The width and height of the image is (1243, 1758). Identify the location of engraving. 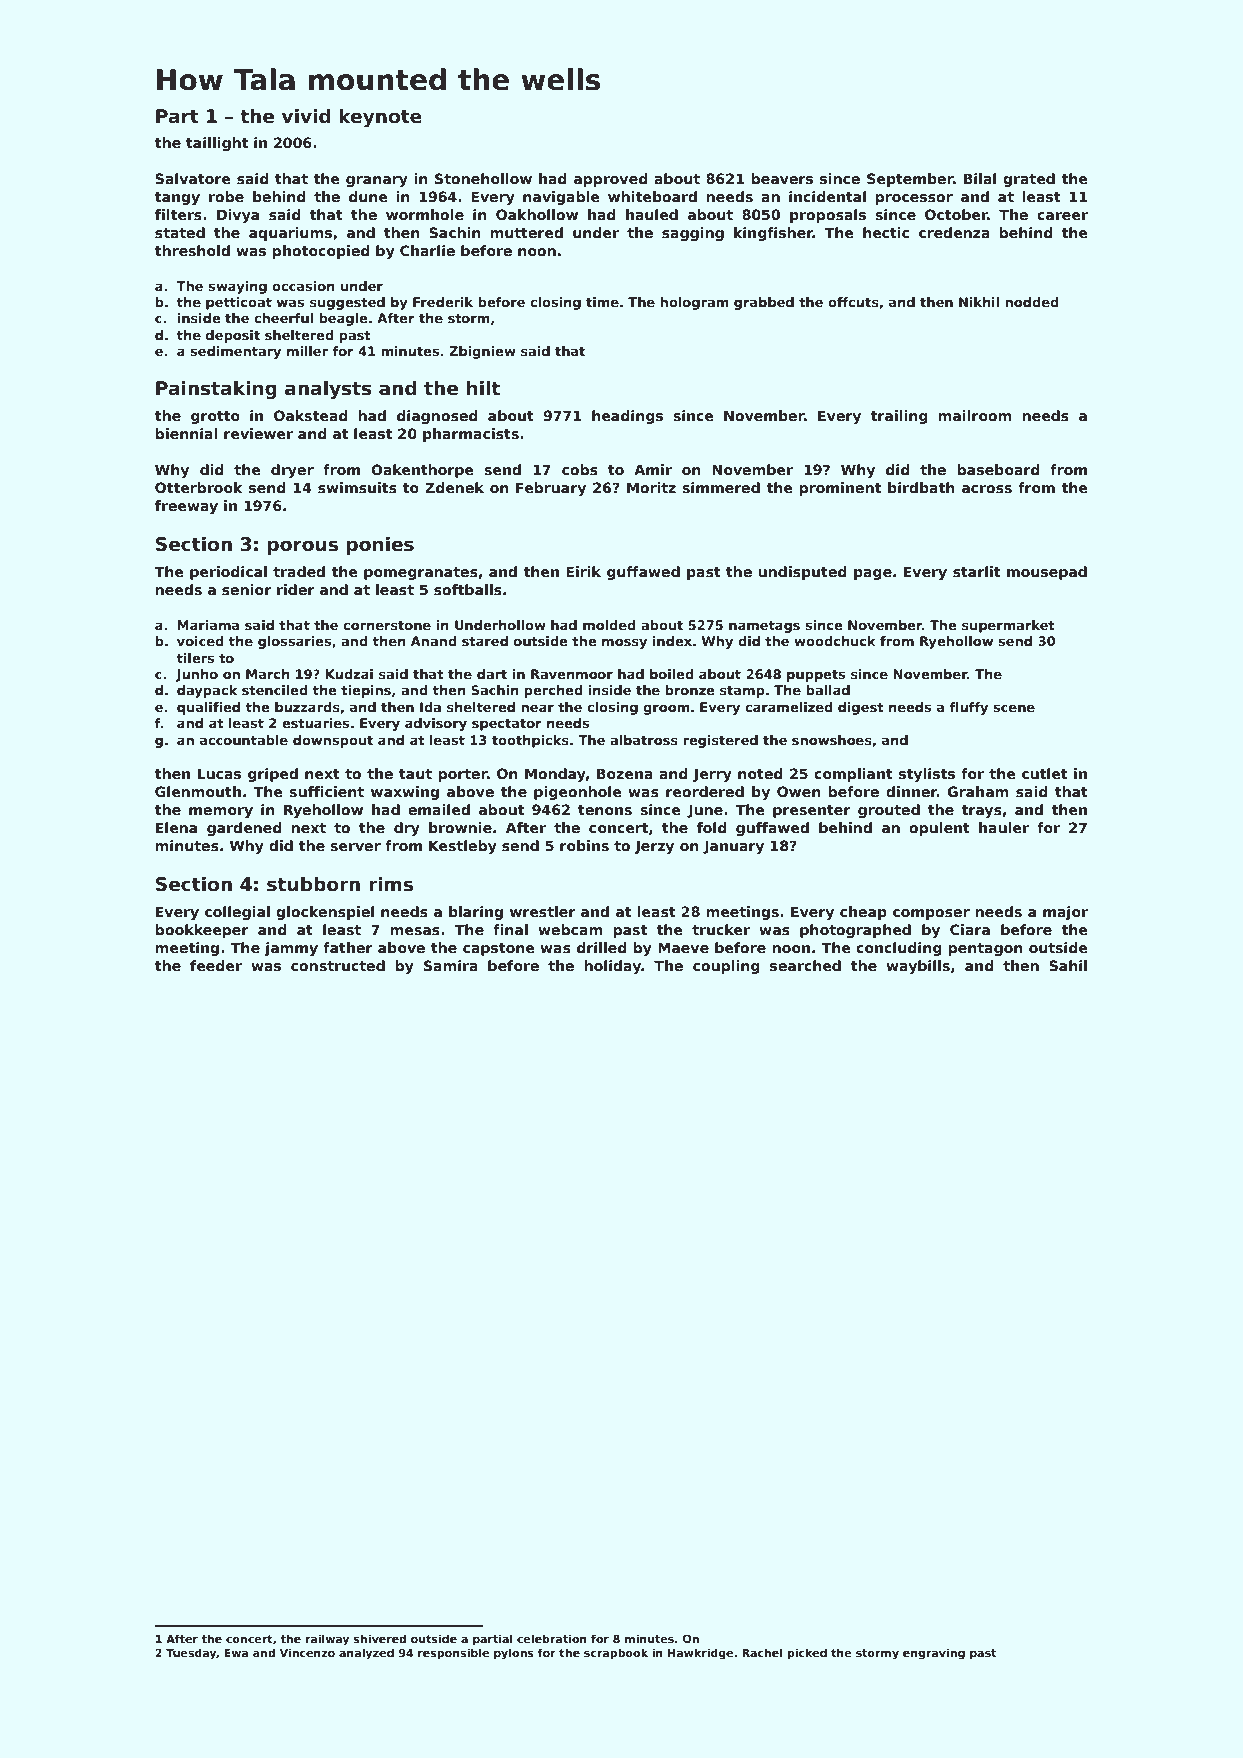
(934, 1654).
